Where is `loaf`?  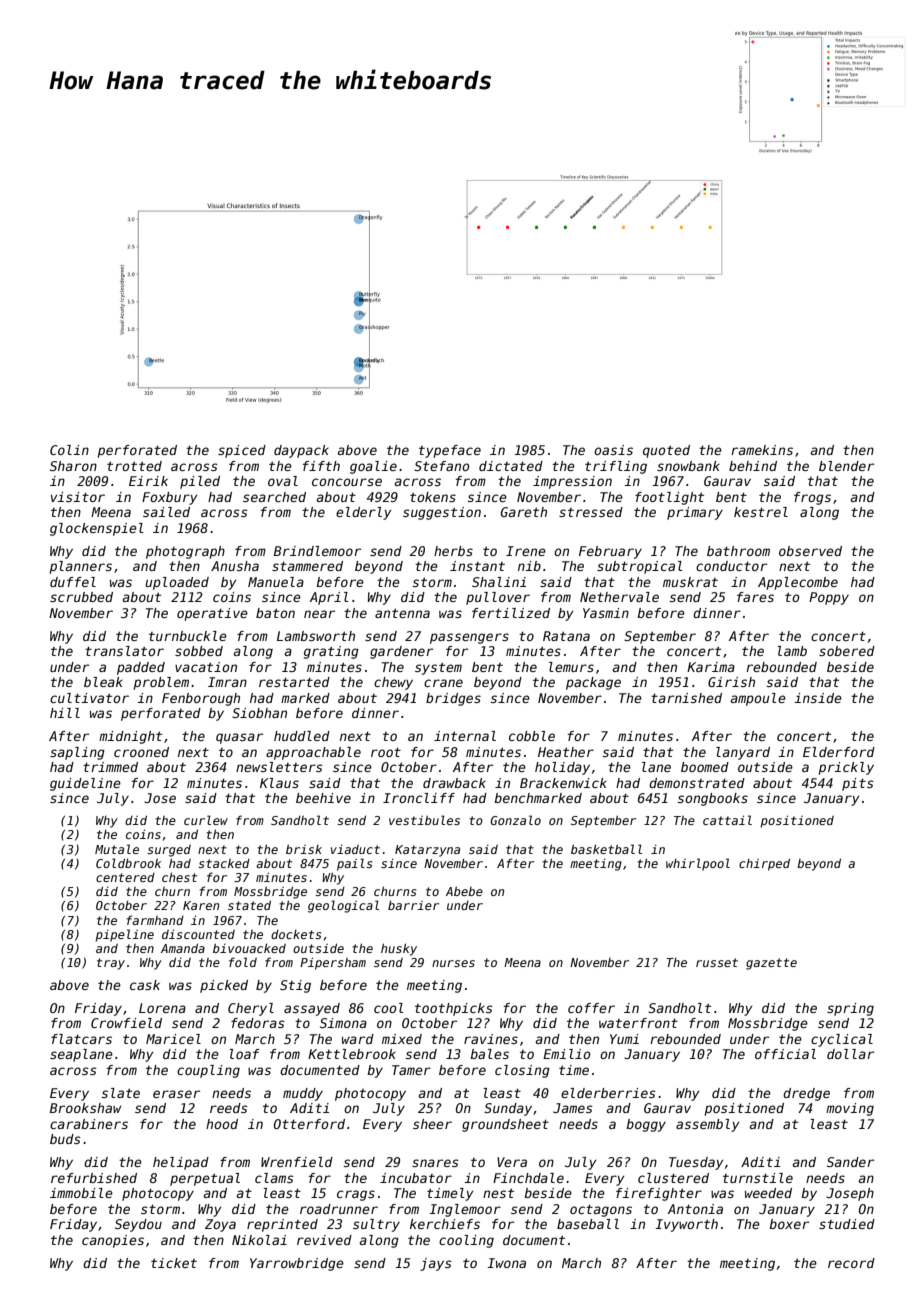
loaf is located at coordinates (244, 1054).
